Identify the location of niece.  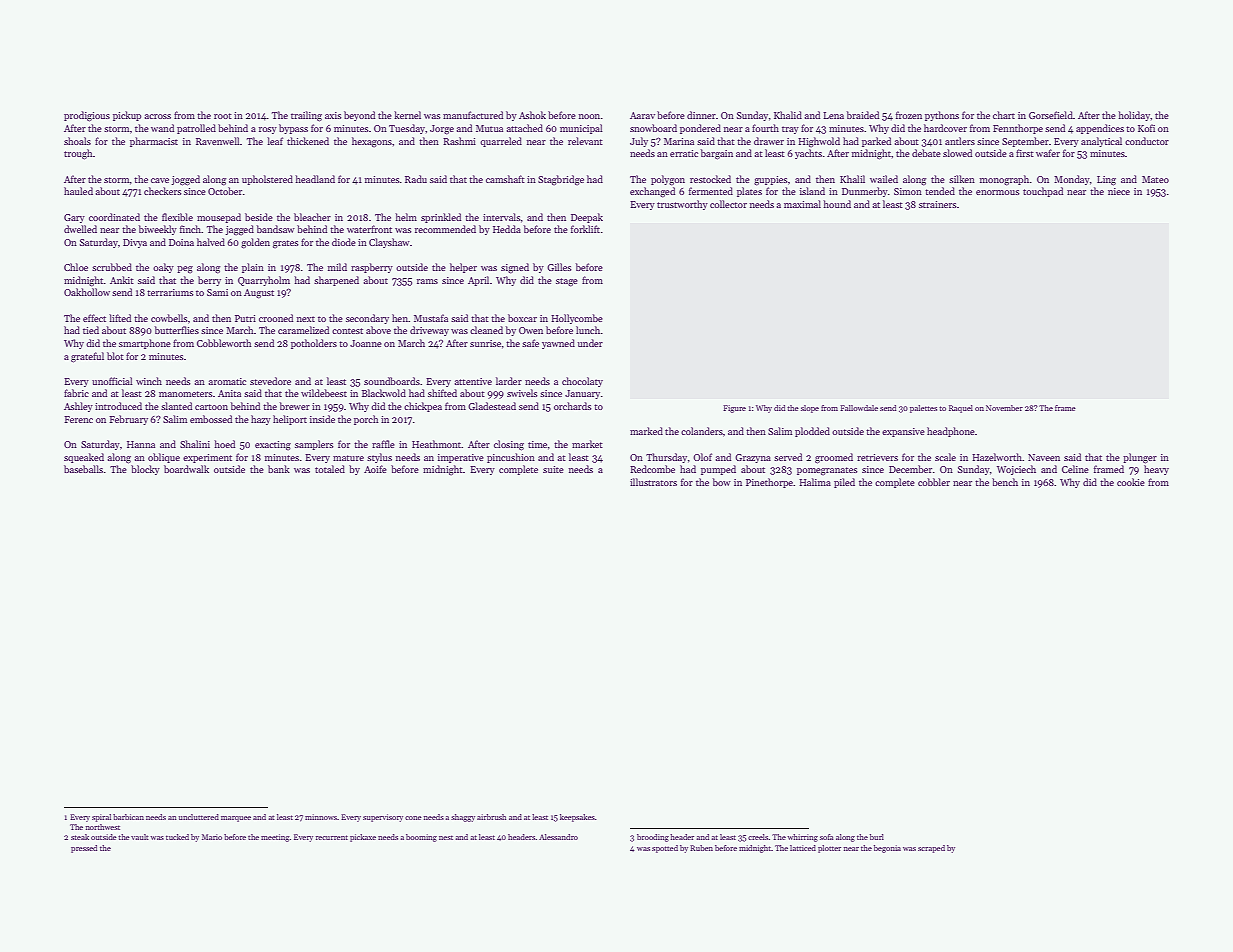
(1119, 191).
